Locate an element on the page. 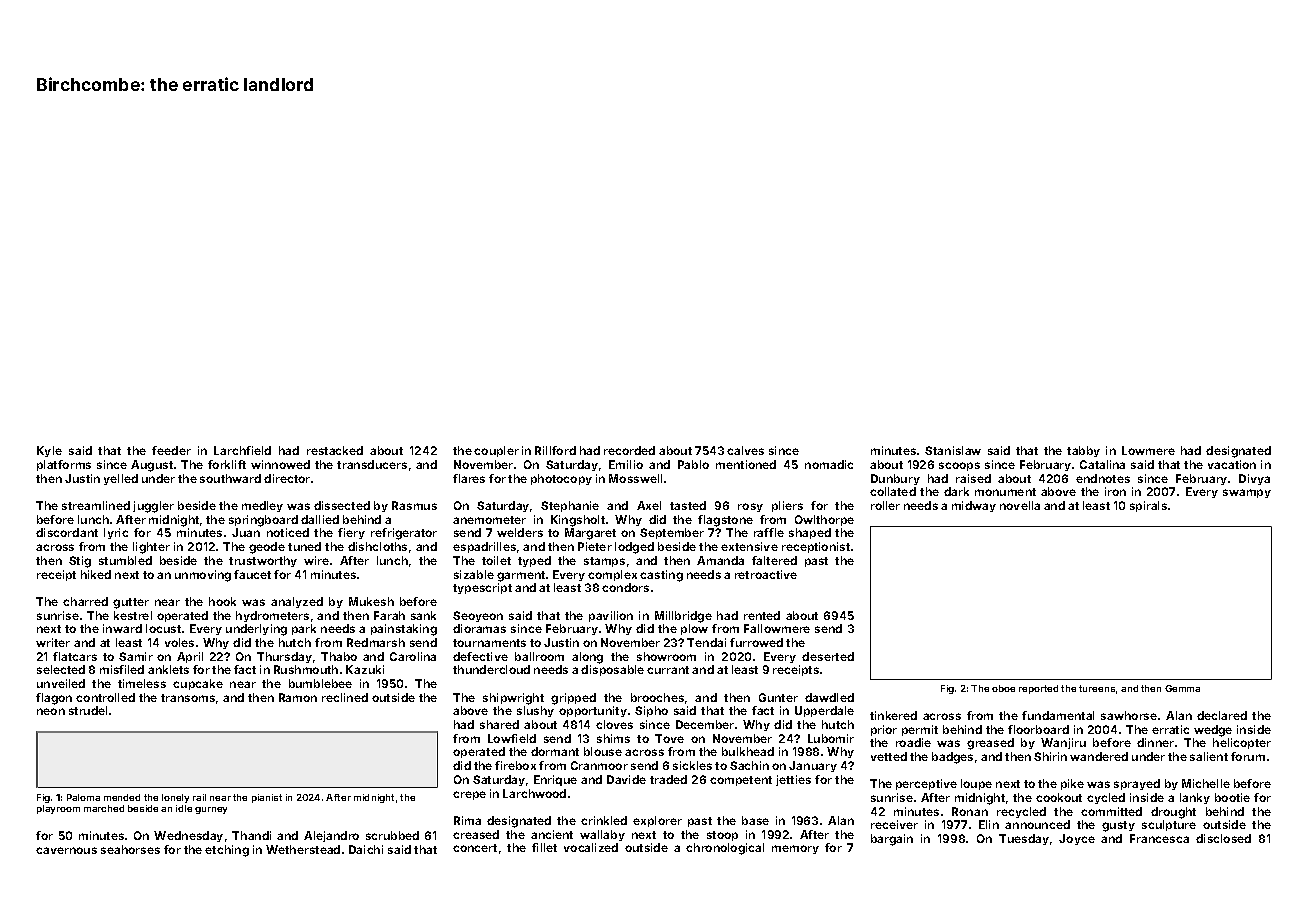  deserted is located at coordinates (828, 656).
